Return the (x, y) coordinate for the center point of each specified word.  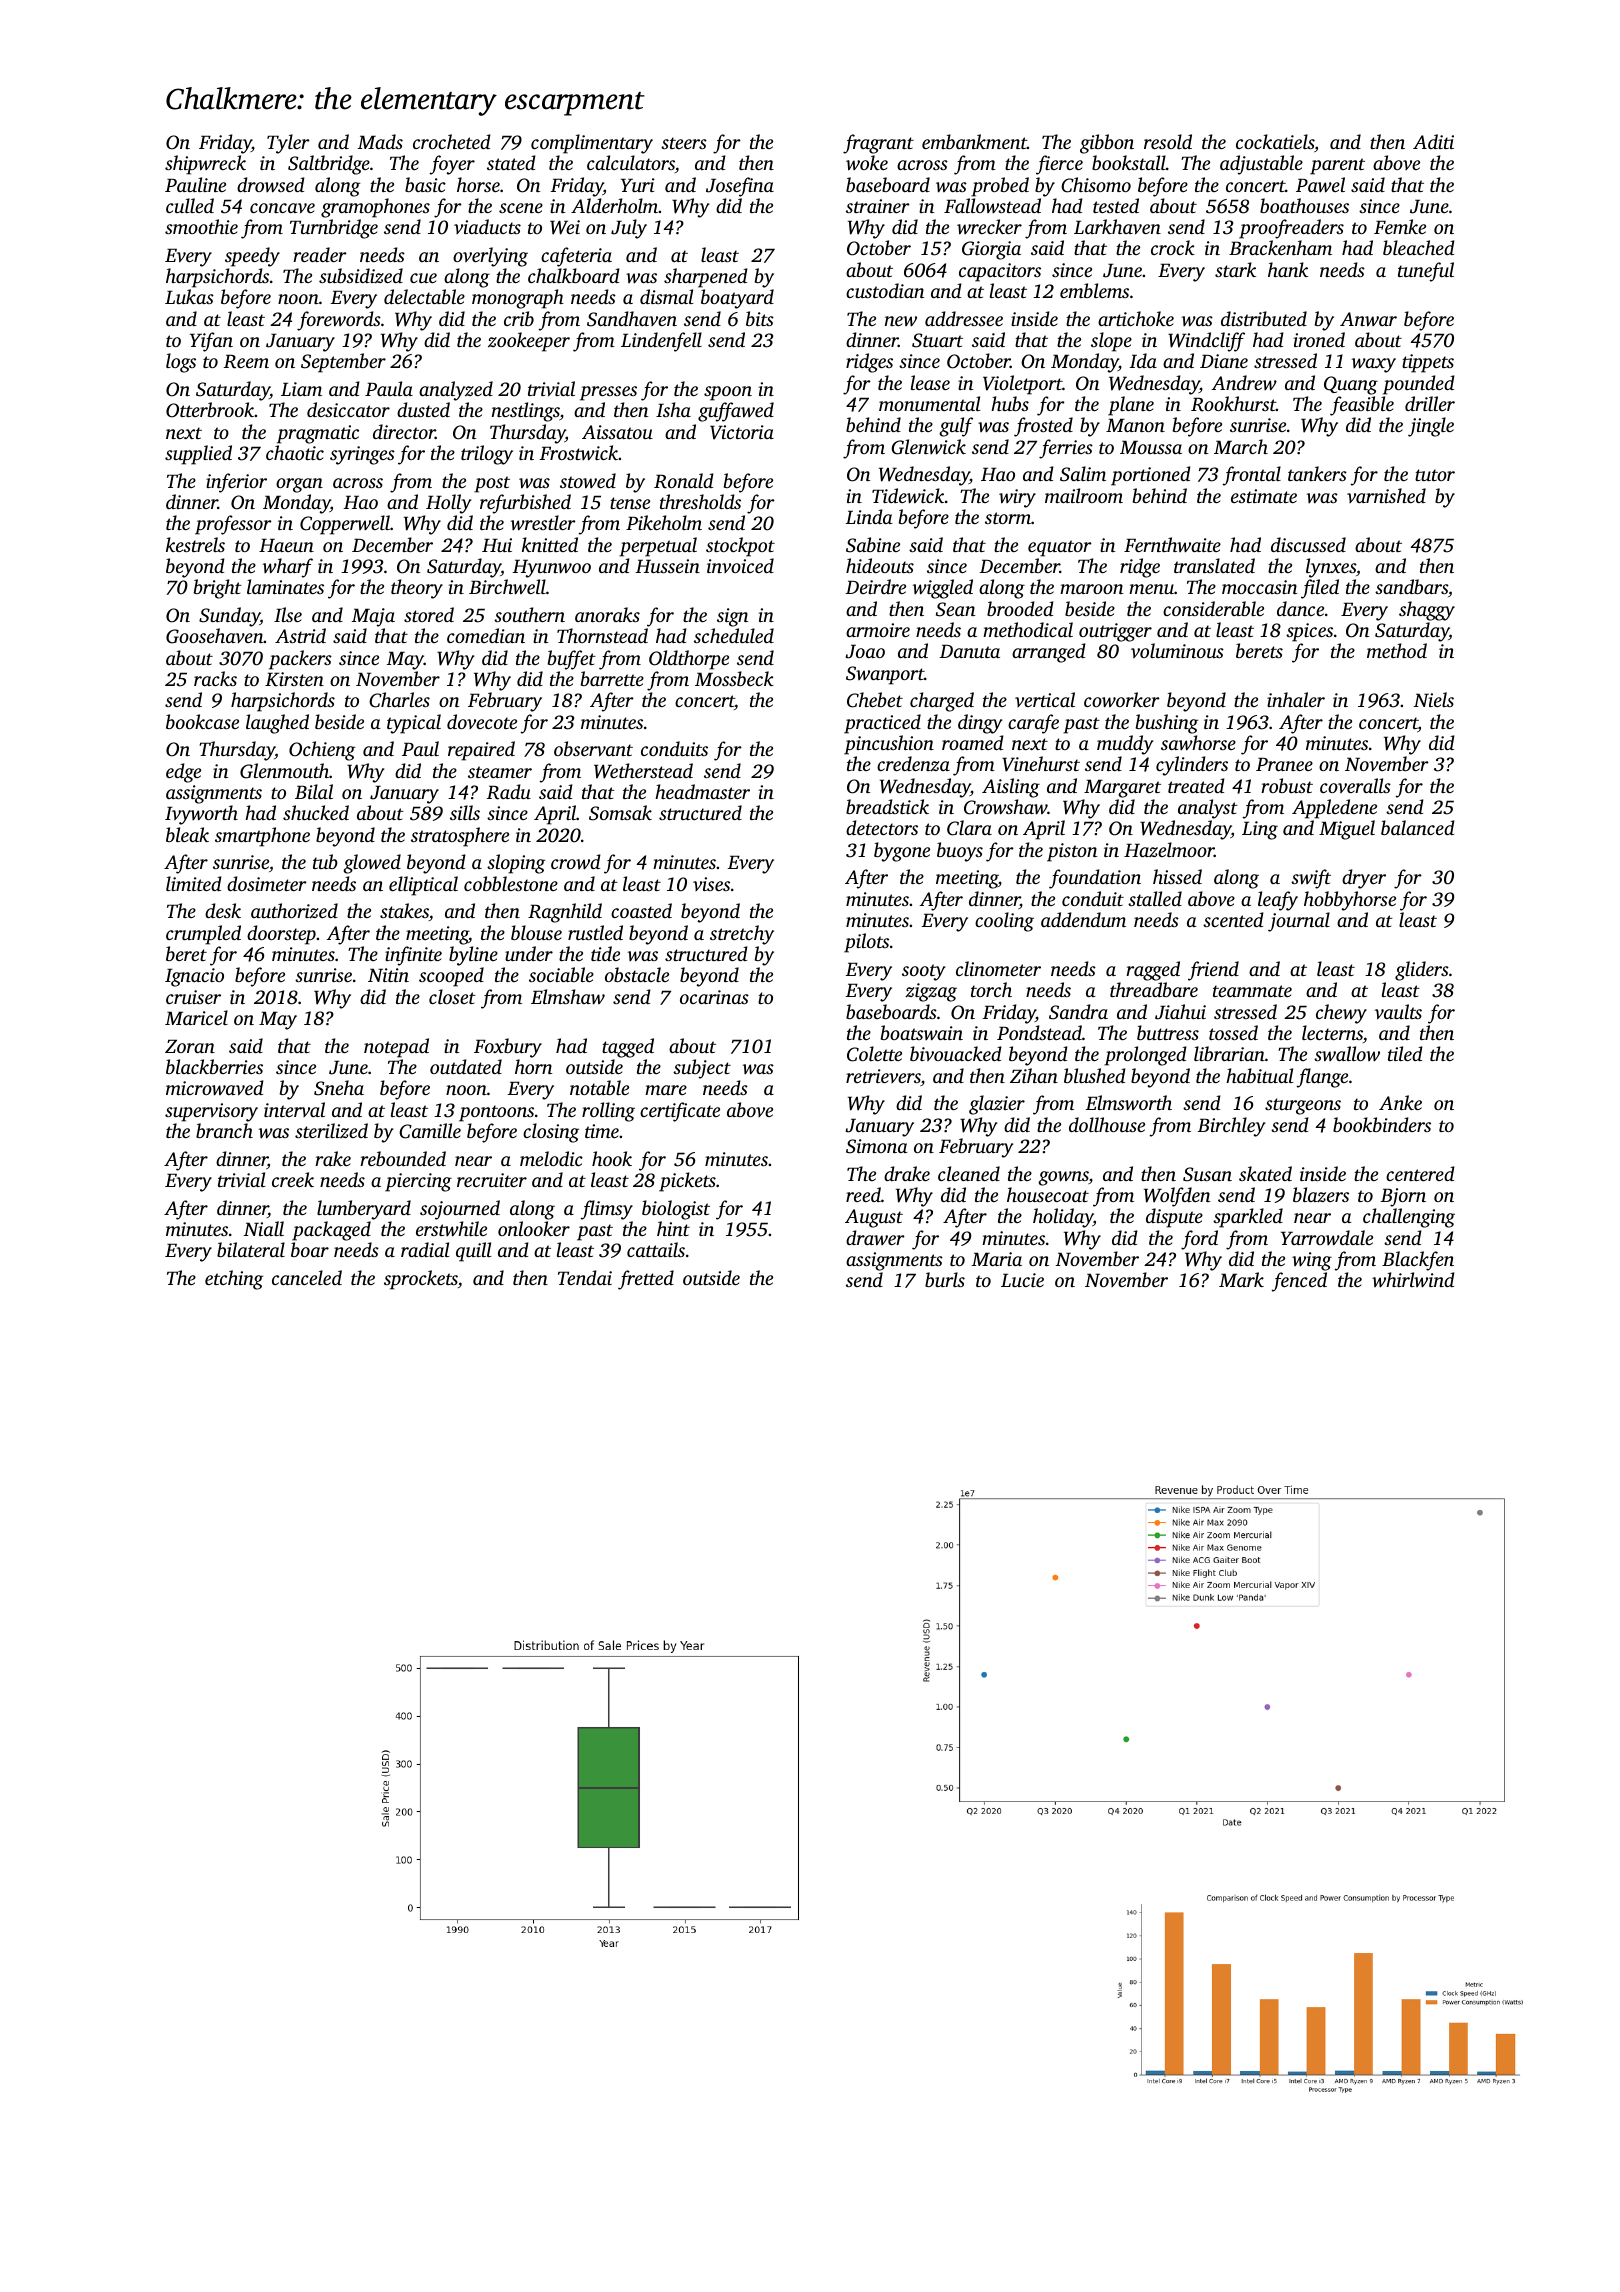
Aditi (1433, 141)
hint (673, 1228)
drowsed (271, 185)
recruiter (492, 1180)
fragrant (878, 144)
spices (1309, 632)
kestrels (195, 544)
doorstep (281, 935)
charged (942, 702)
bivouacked (956, 1053)
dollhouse (1107, 1124)
